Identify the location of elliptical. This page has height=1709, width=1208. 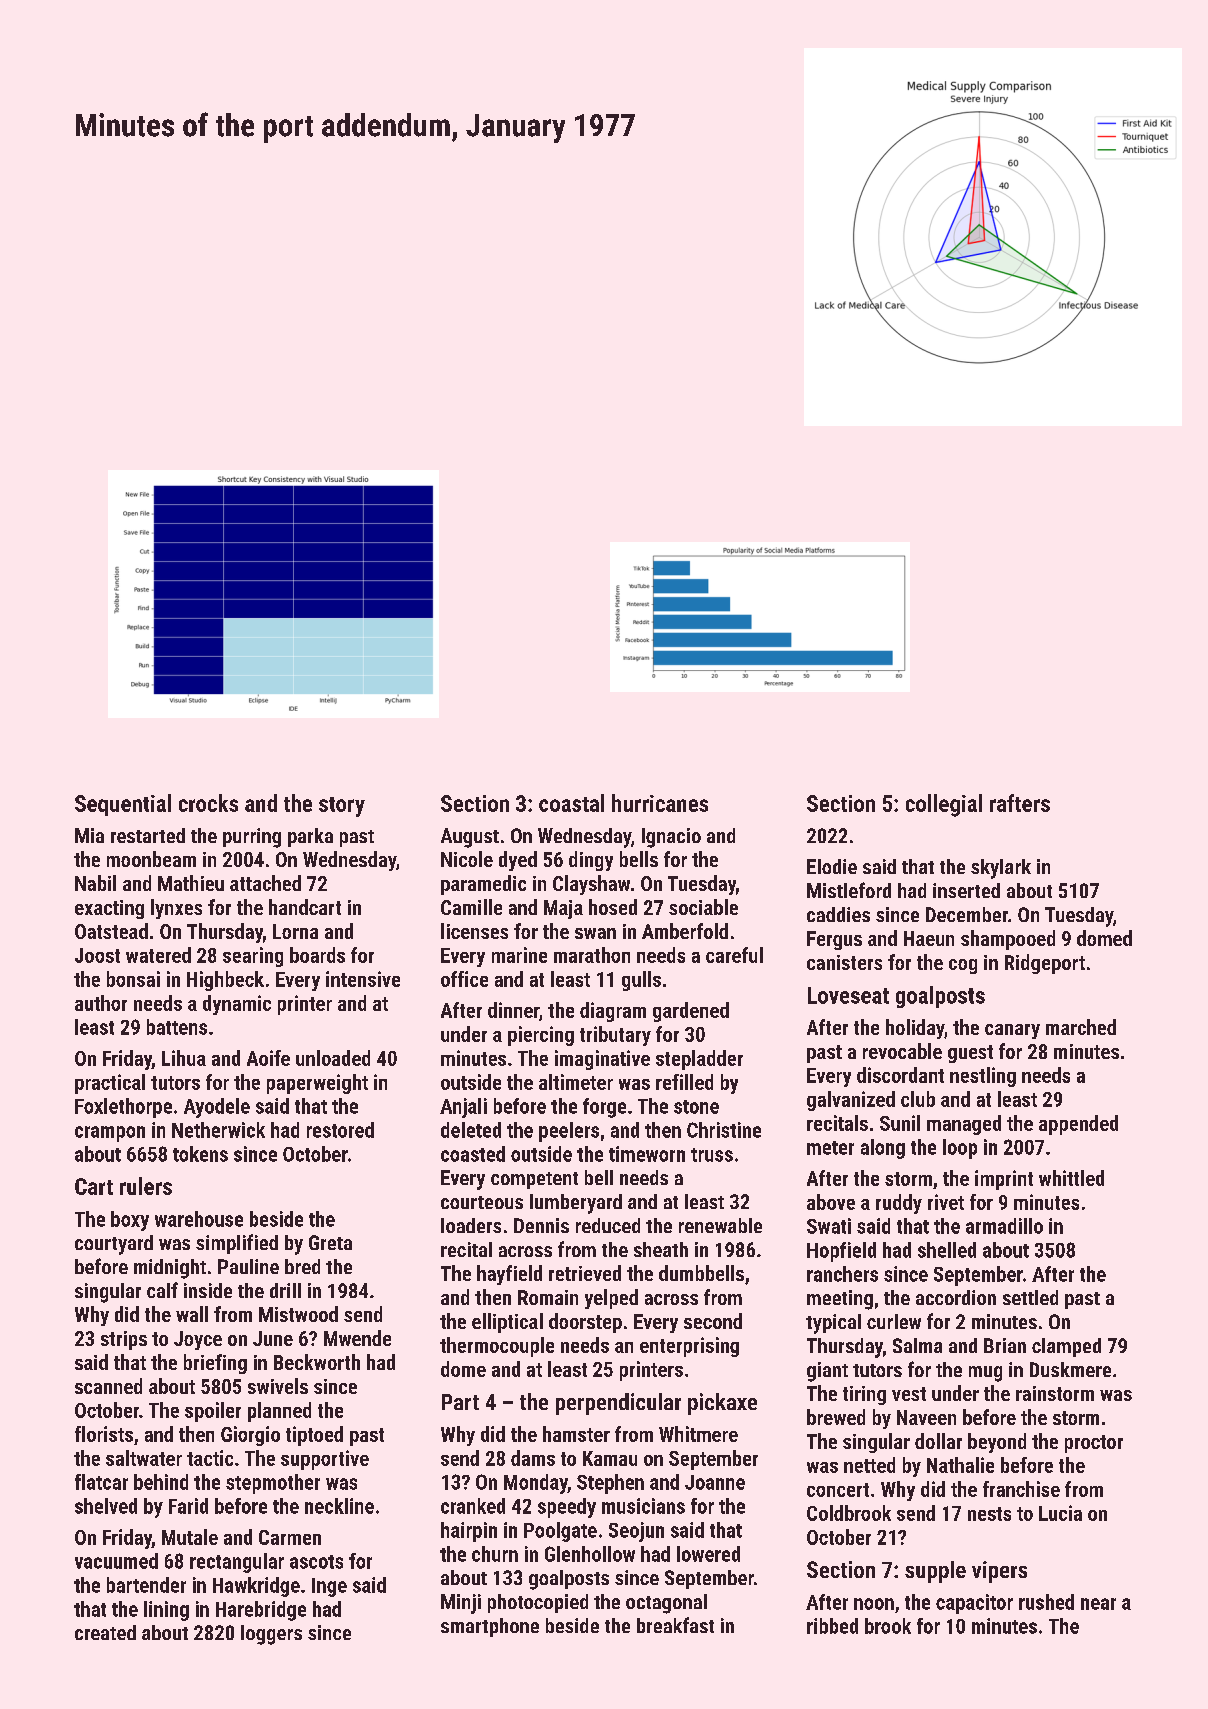
(507, 1323).
